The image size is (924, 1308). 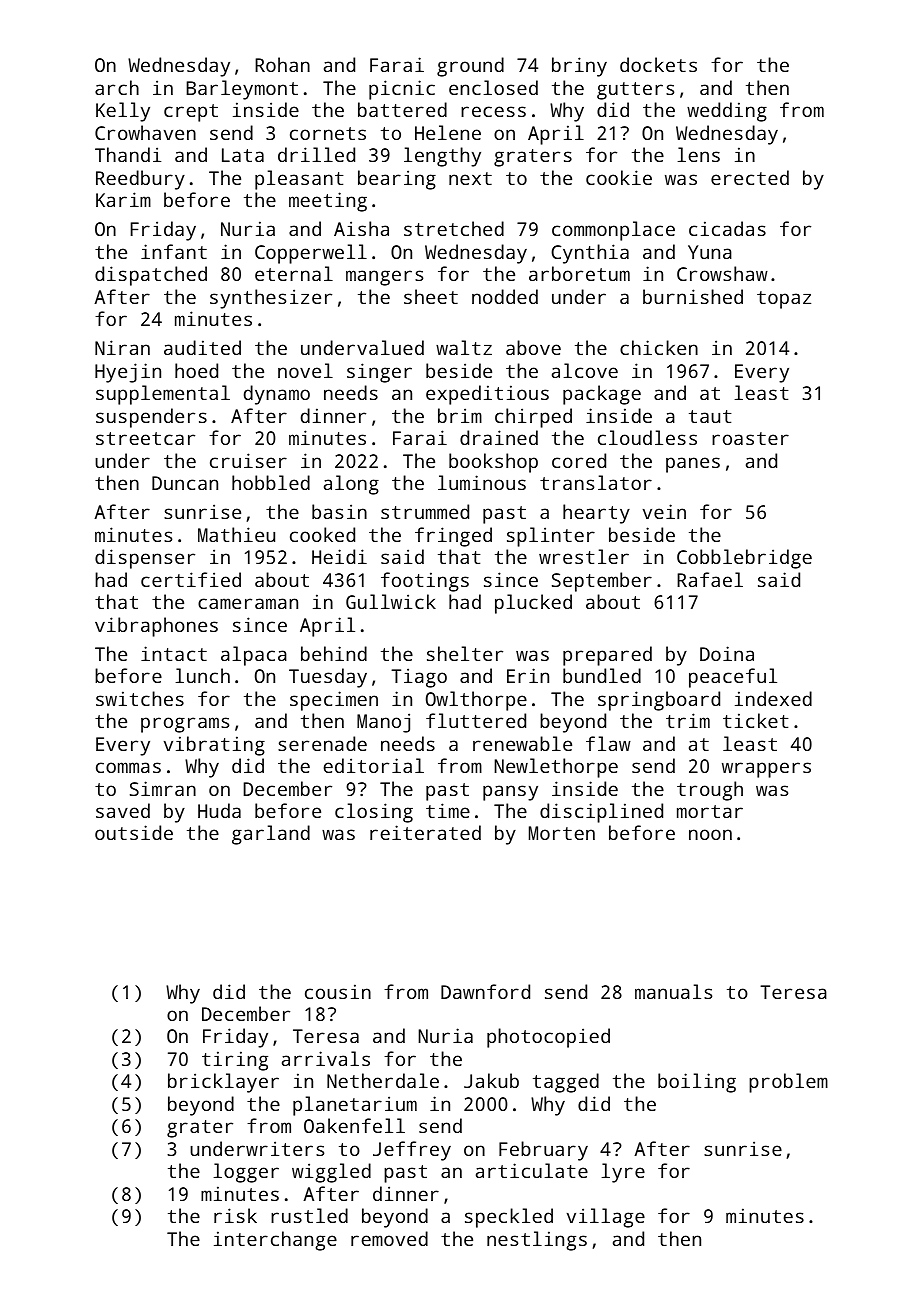 What do you see at coordinates (727, 112) in the page?
I see `wedding` at bounding box center [727, 112].
